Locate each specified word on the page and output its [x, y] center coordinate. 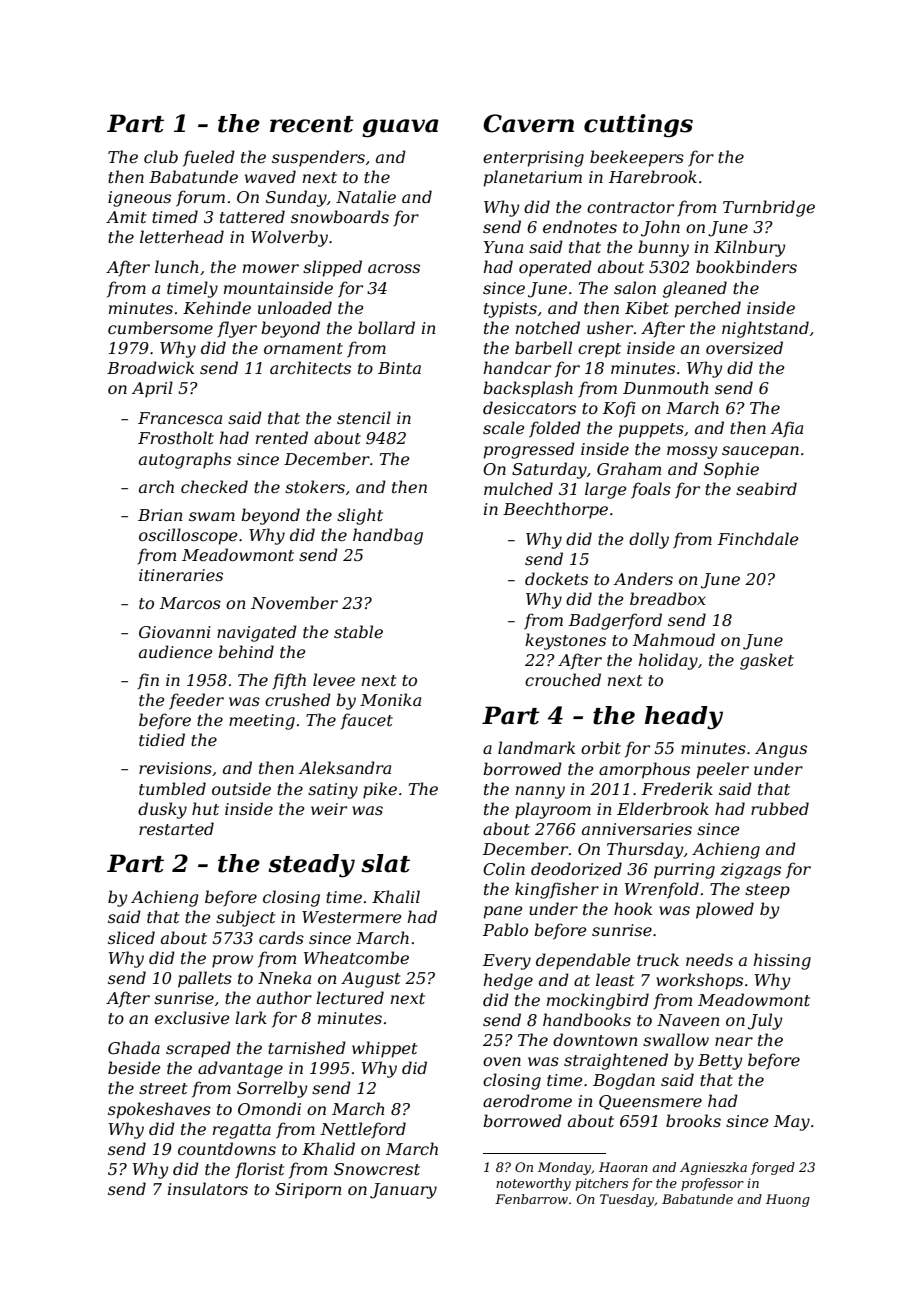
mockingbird [598, 1001]
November [294, 602]
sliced [131, 937]
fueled [209, 158]
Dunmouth [666, 387]
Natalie [366, 196]
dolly [649, 540]
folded [555, 429]
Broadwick [150, 367]
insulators [208, 1188]
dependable [583, 961]
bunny [663, 248]
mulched [518, 488]
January [403, 1191]
